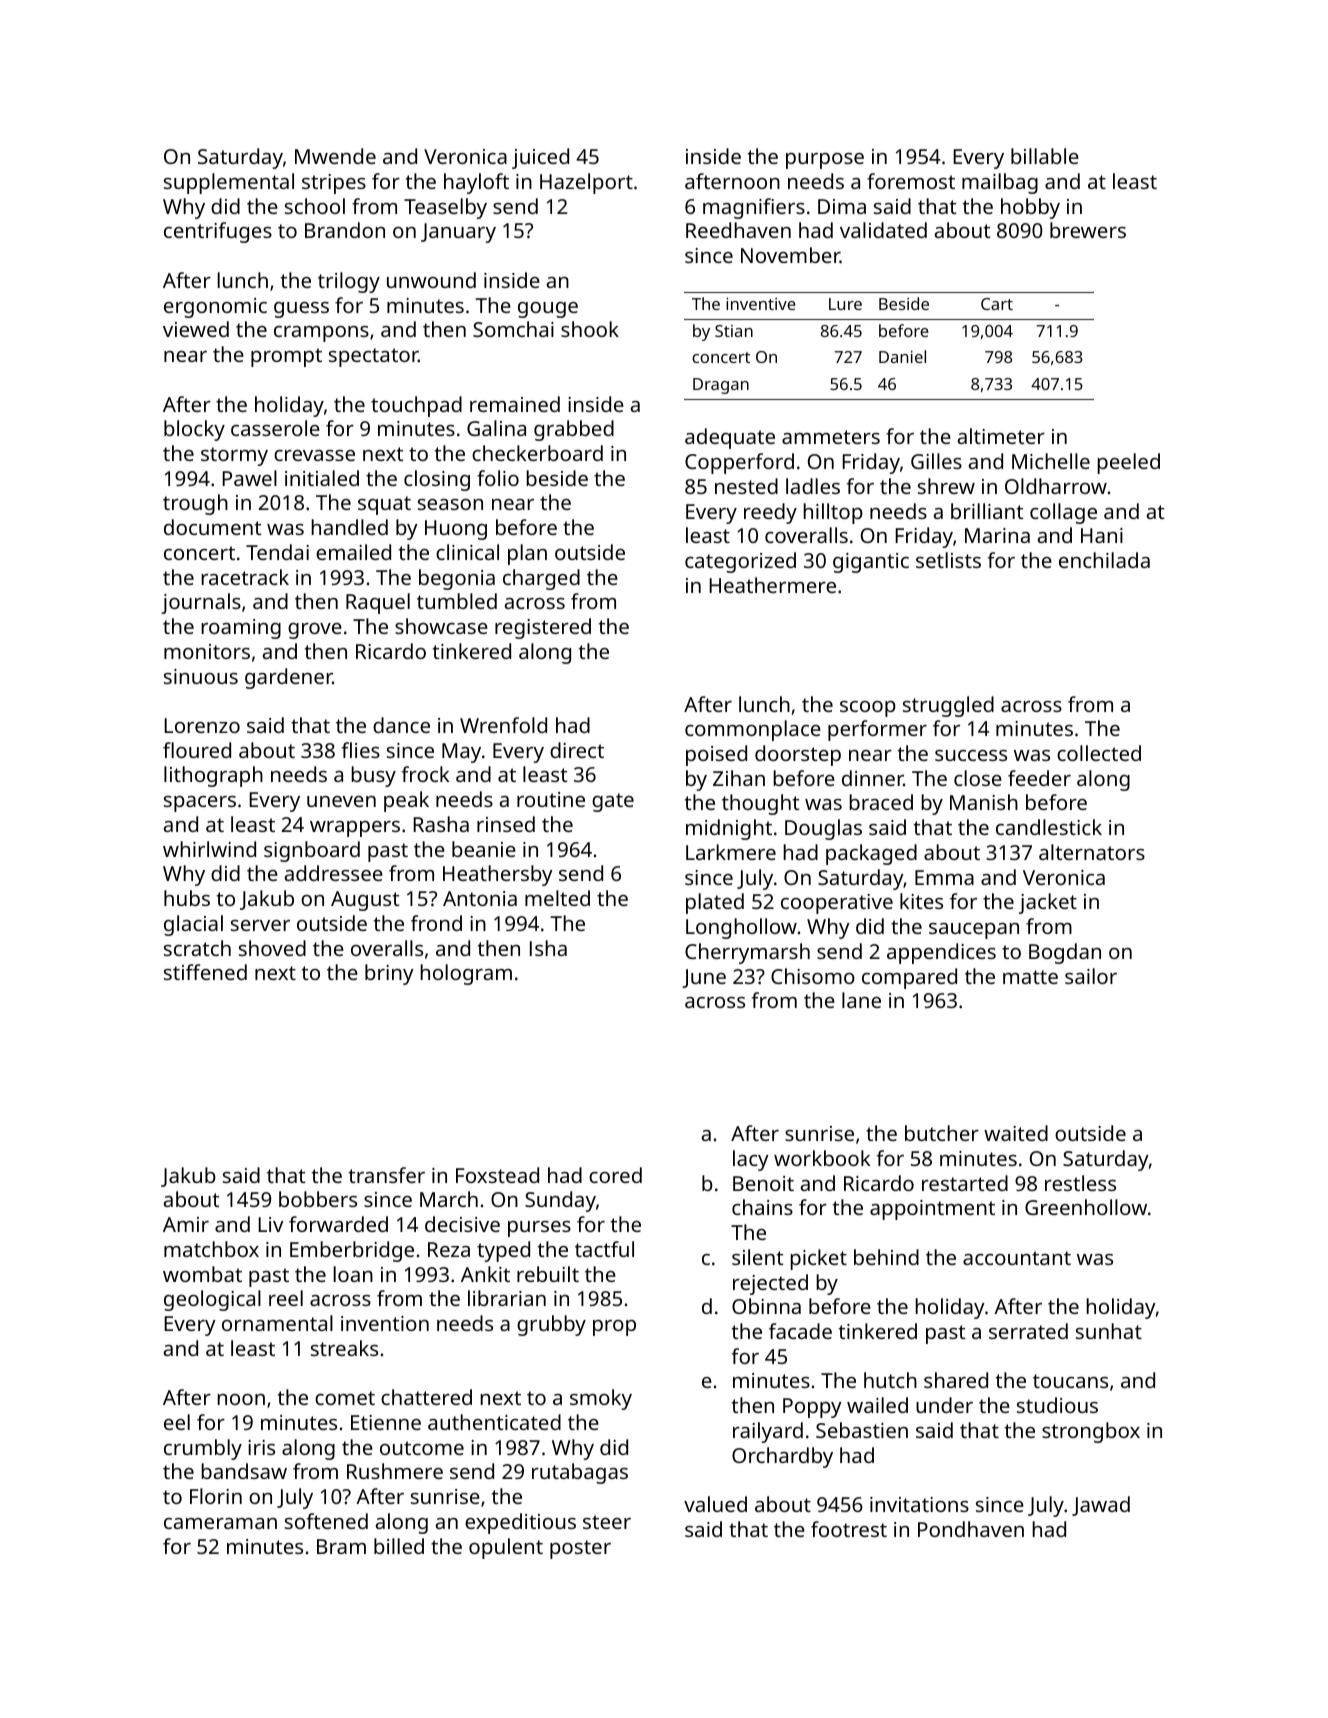 This screenshot has width=1328, height=1718. I want to click on hologram, so click(466, 974).
